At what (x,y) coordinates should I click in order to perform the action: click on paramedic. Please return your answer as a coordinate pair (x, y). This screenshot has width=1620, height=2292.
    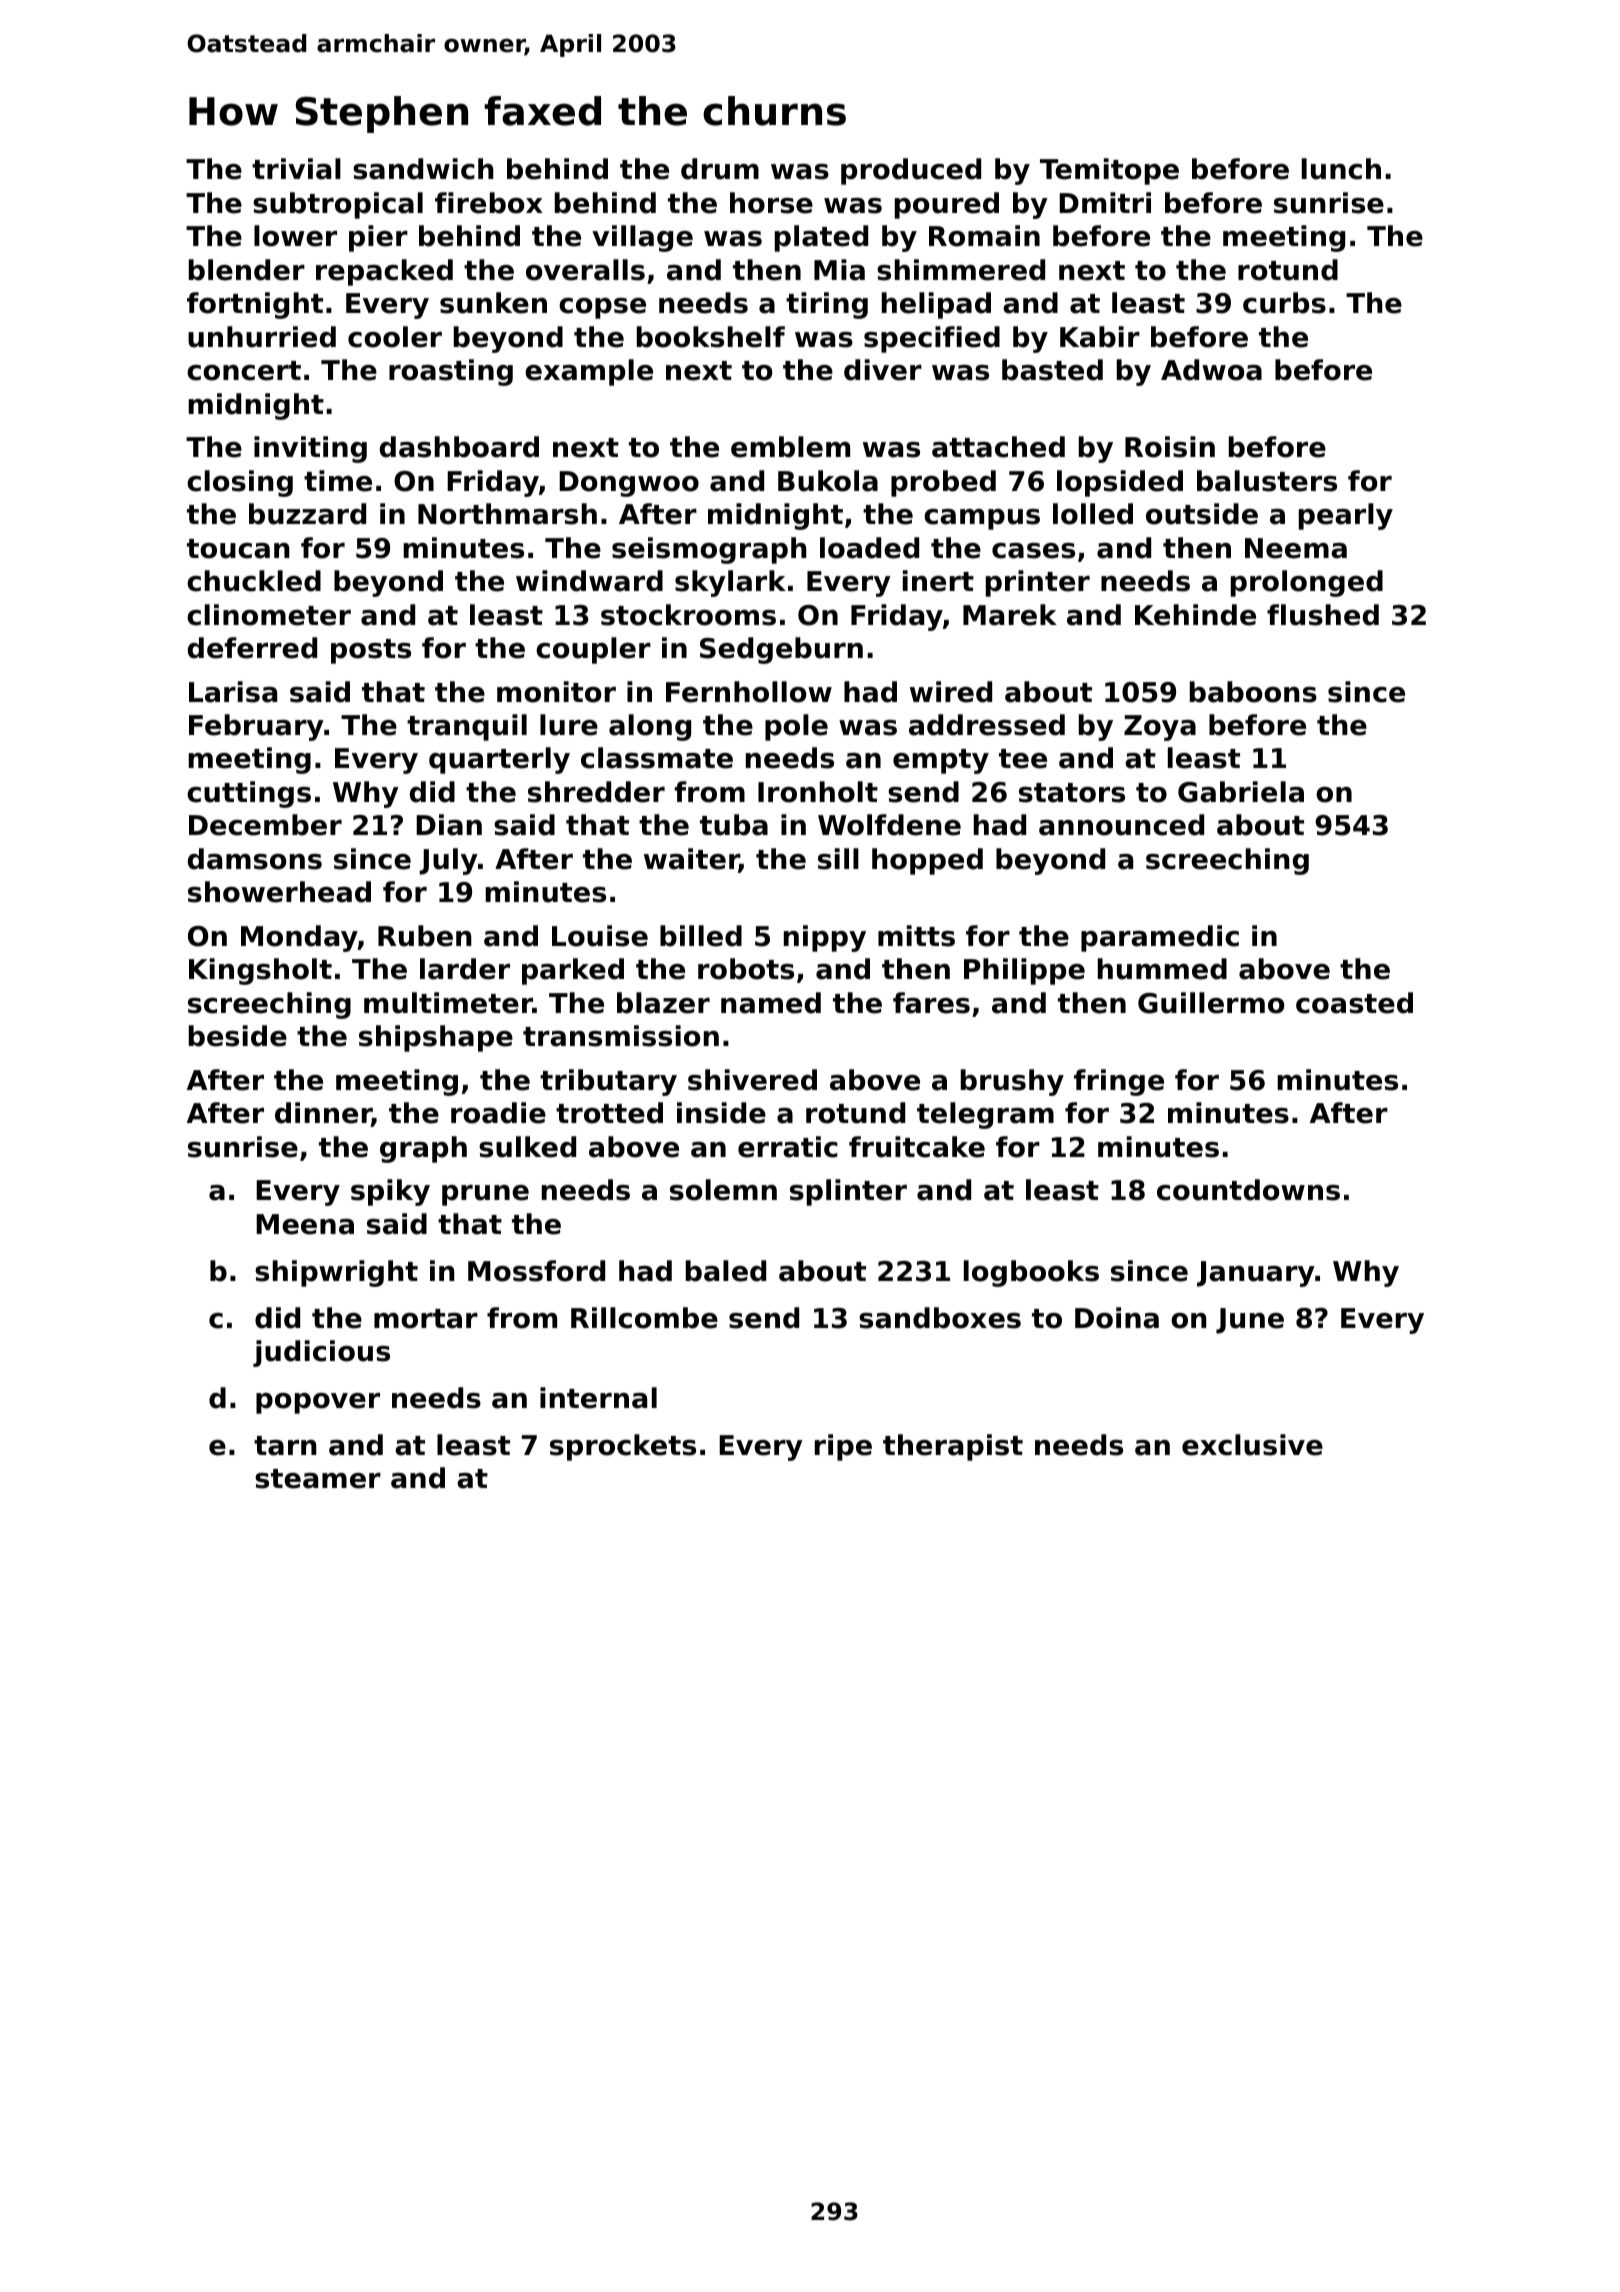
    Looking at the image, I should click on (1160, 938).
